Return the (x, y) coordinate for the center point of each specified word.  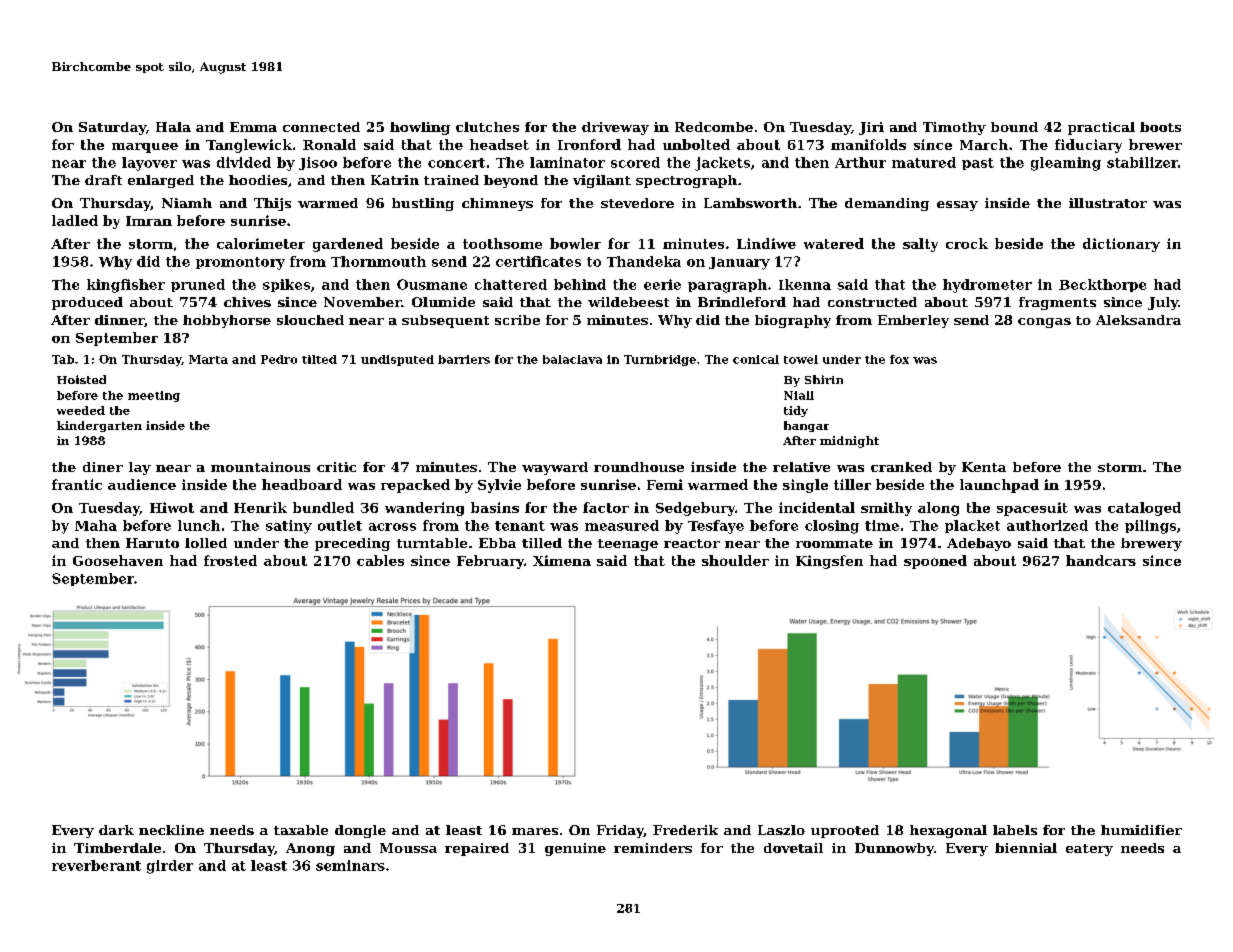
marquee (145, 148)
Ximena (562, 560)
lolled (206, 543)
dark (116, 830)
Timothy (954, 128)
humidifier (1141, 830)
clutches (487, 127)
